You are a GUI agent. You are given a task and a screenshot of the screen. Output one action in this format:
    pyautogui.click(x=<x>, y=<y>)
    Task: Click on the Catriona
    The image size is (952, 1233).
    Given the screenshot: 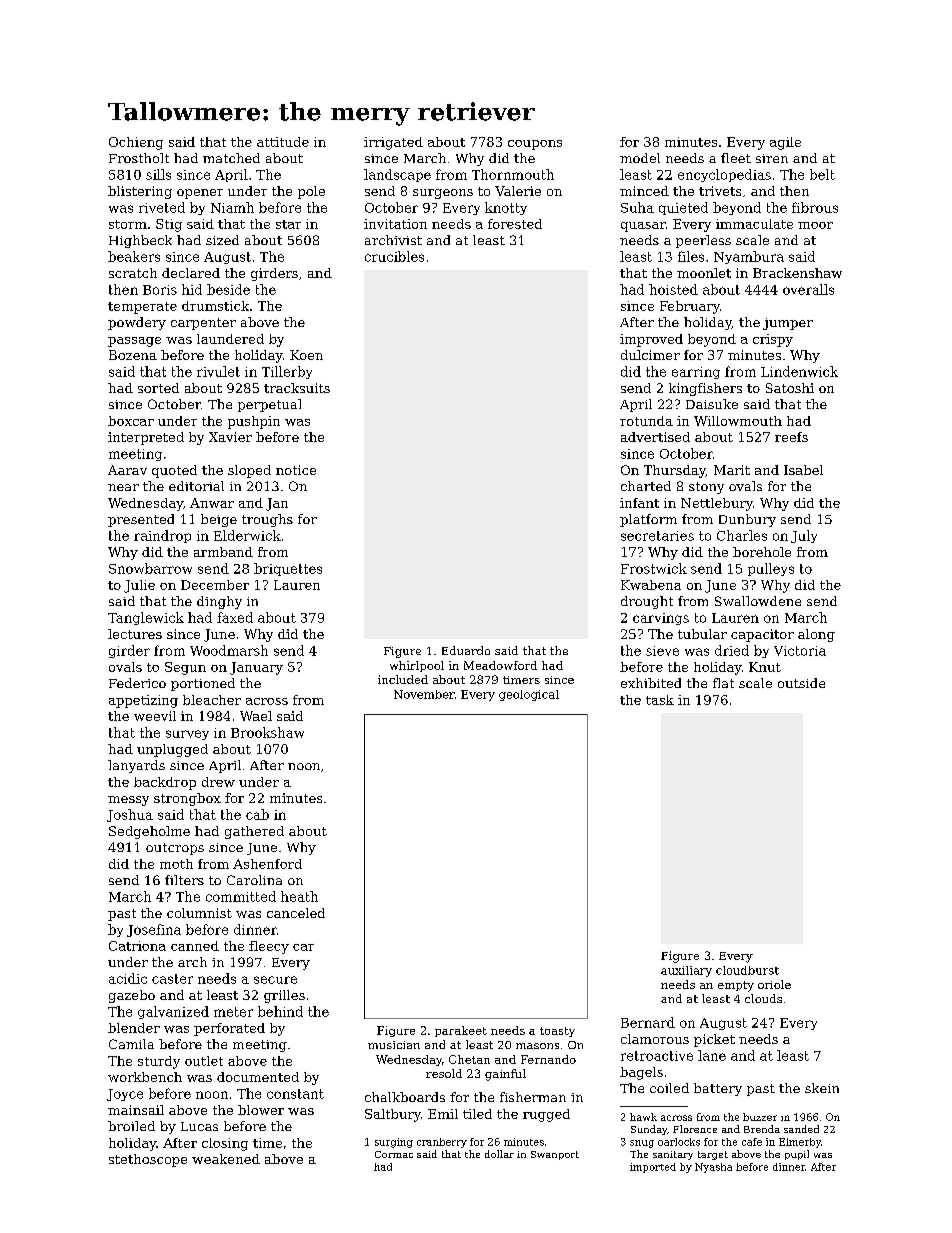 What is the action you would take?
    pyautogui.click(x=137, y=946)
